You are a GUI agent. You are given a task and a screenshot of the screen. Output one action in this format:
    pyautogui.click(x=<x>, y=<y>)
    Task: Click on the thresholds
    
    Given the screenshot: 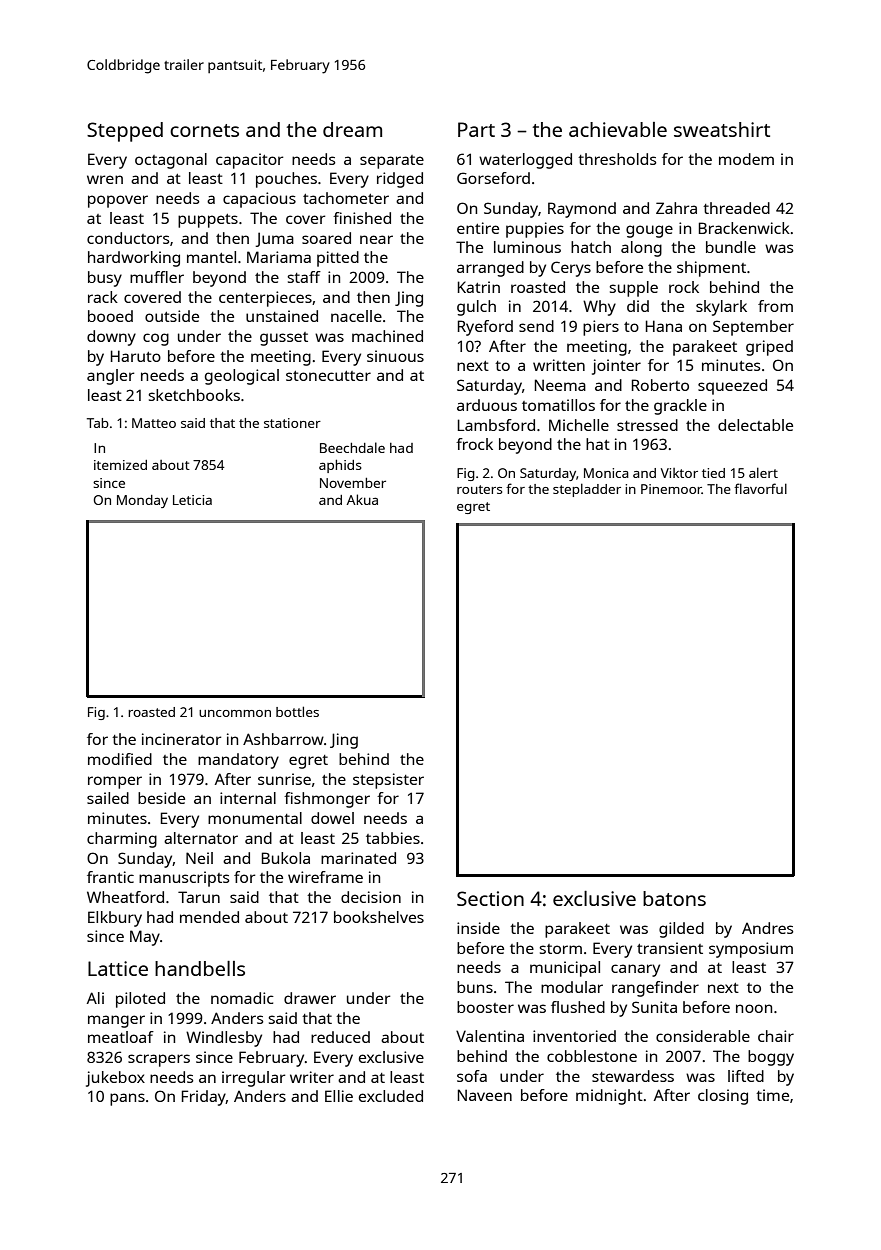 What is the action you would take?
    pyautogui.click(x=617, y=159)
